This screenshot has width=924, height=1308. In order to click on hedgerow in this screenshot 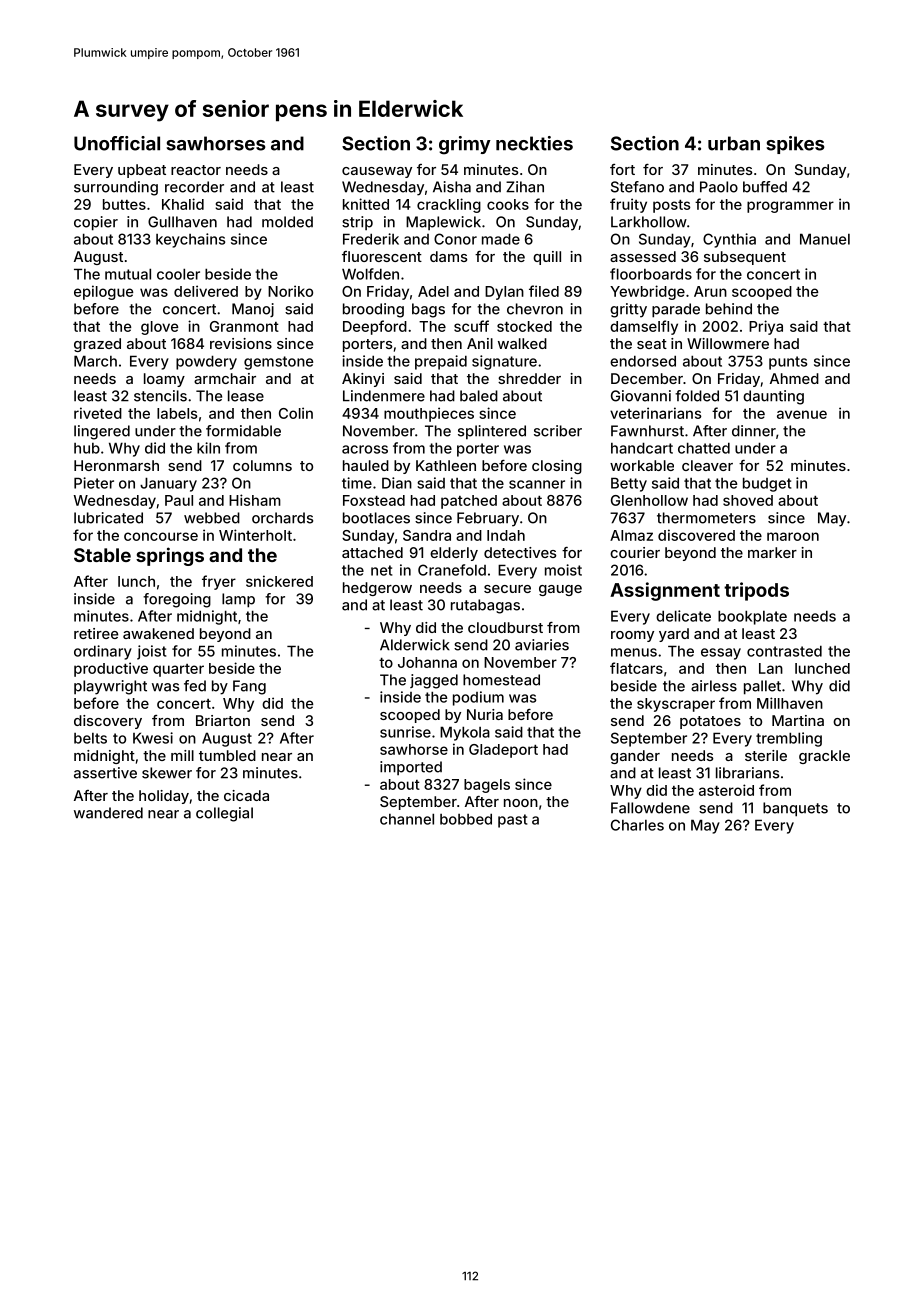, I will do `click(377, 589)`.
